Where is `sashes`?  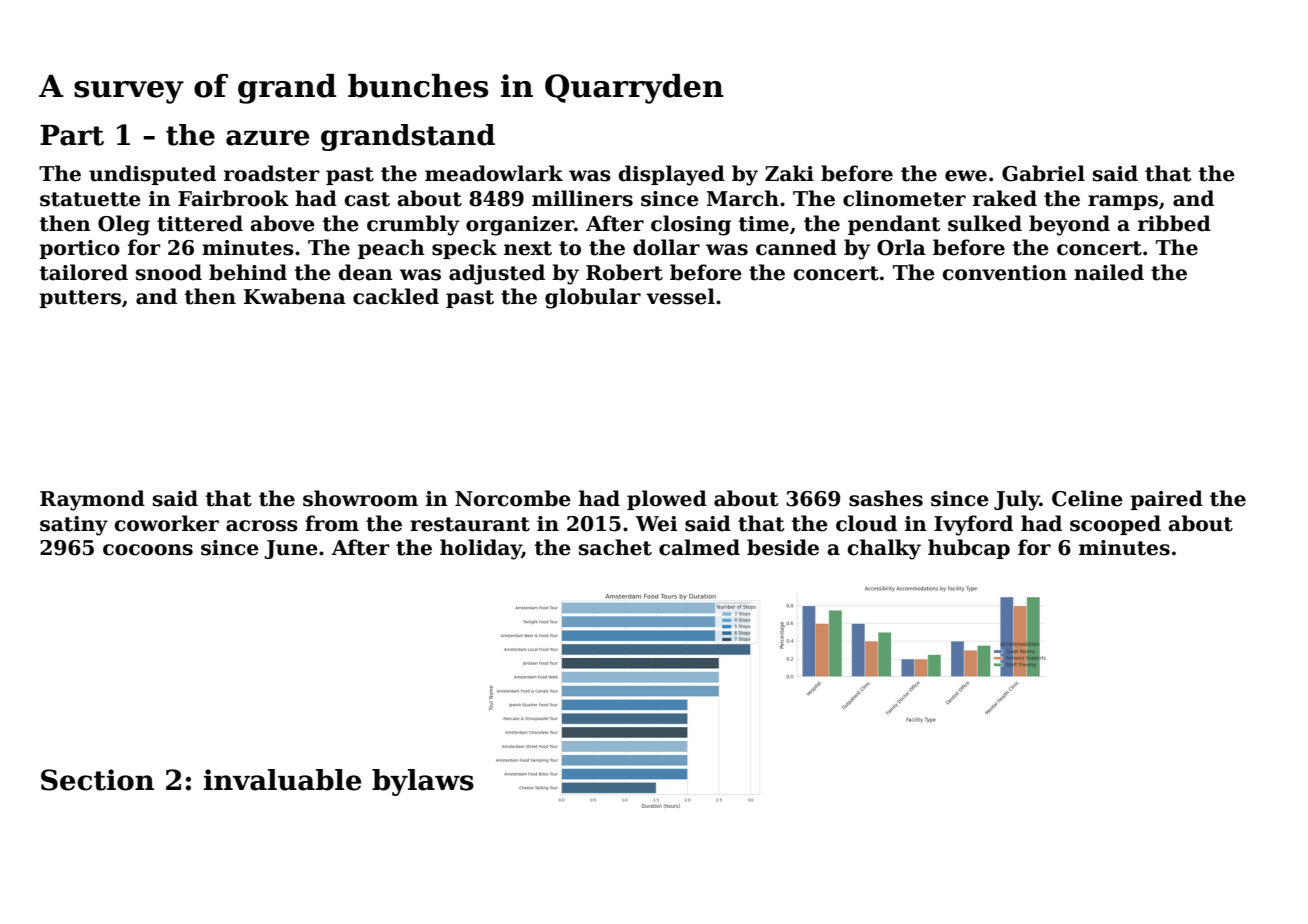 sashes is located at coordinates (886, 498).
